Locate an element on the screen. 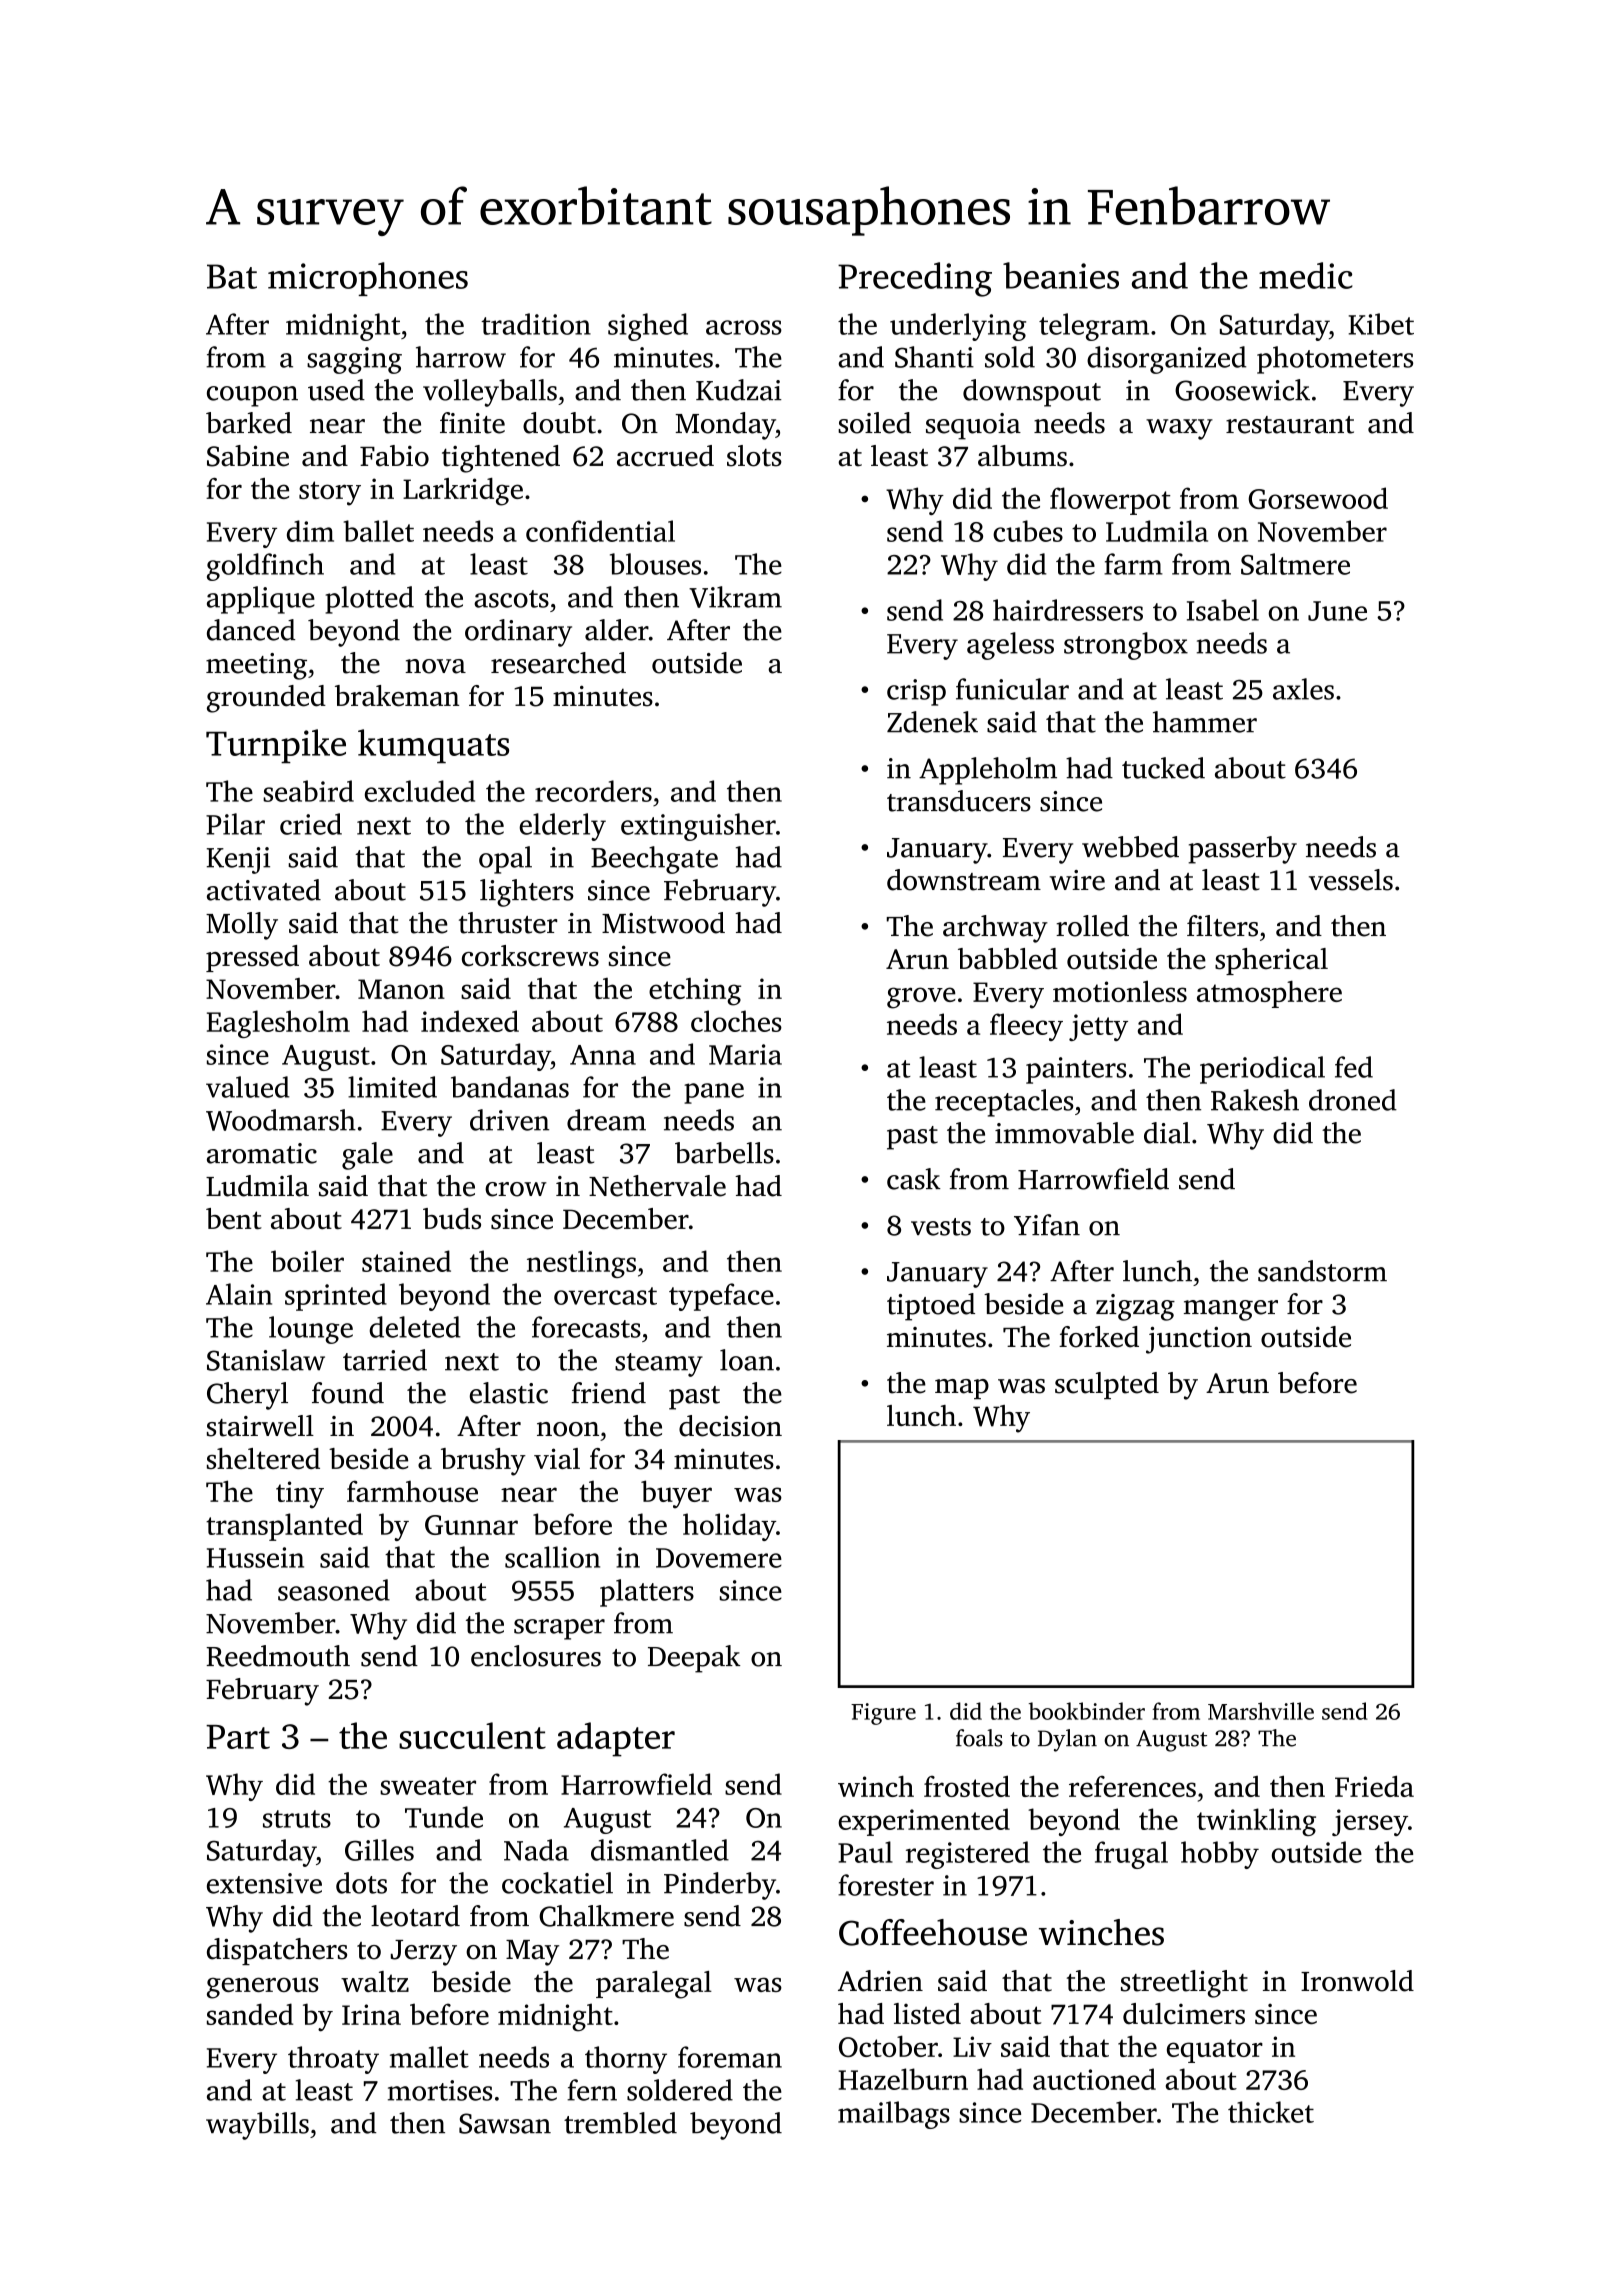  fed is located at coordinates (1354, 1067).
